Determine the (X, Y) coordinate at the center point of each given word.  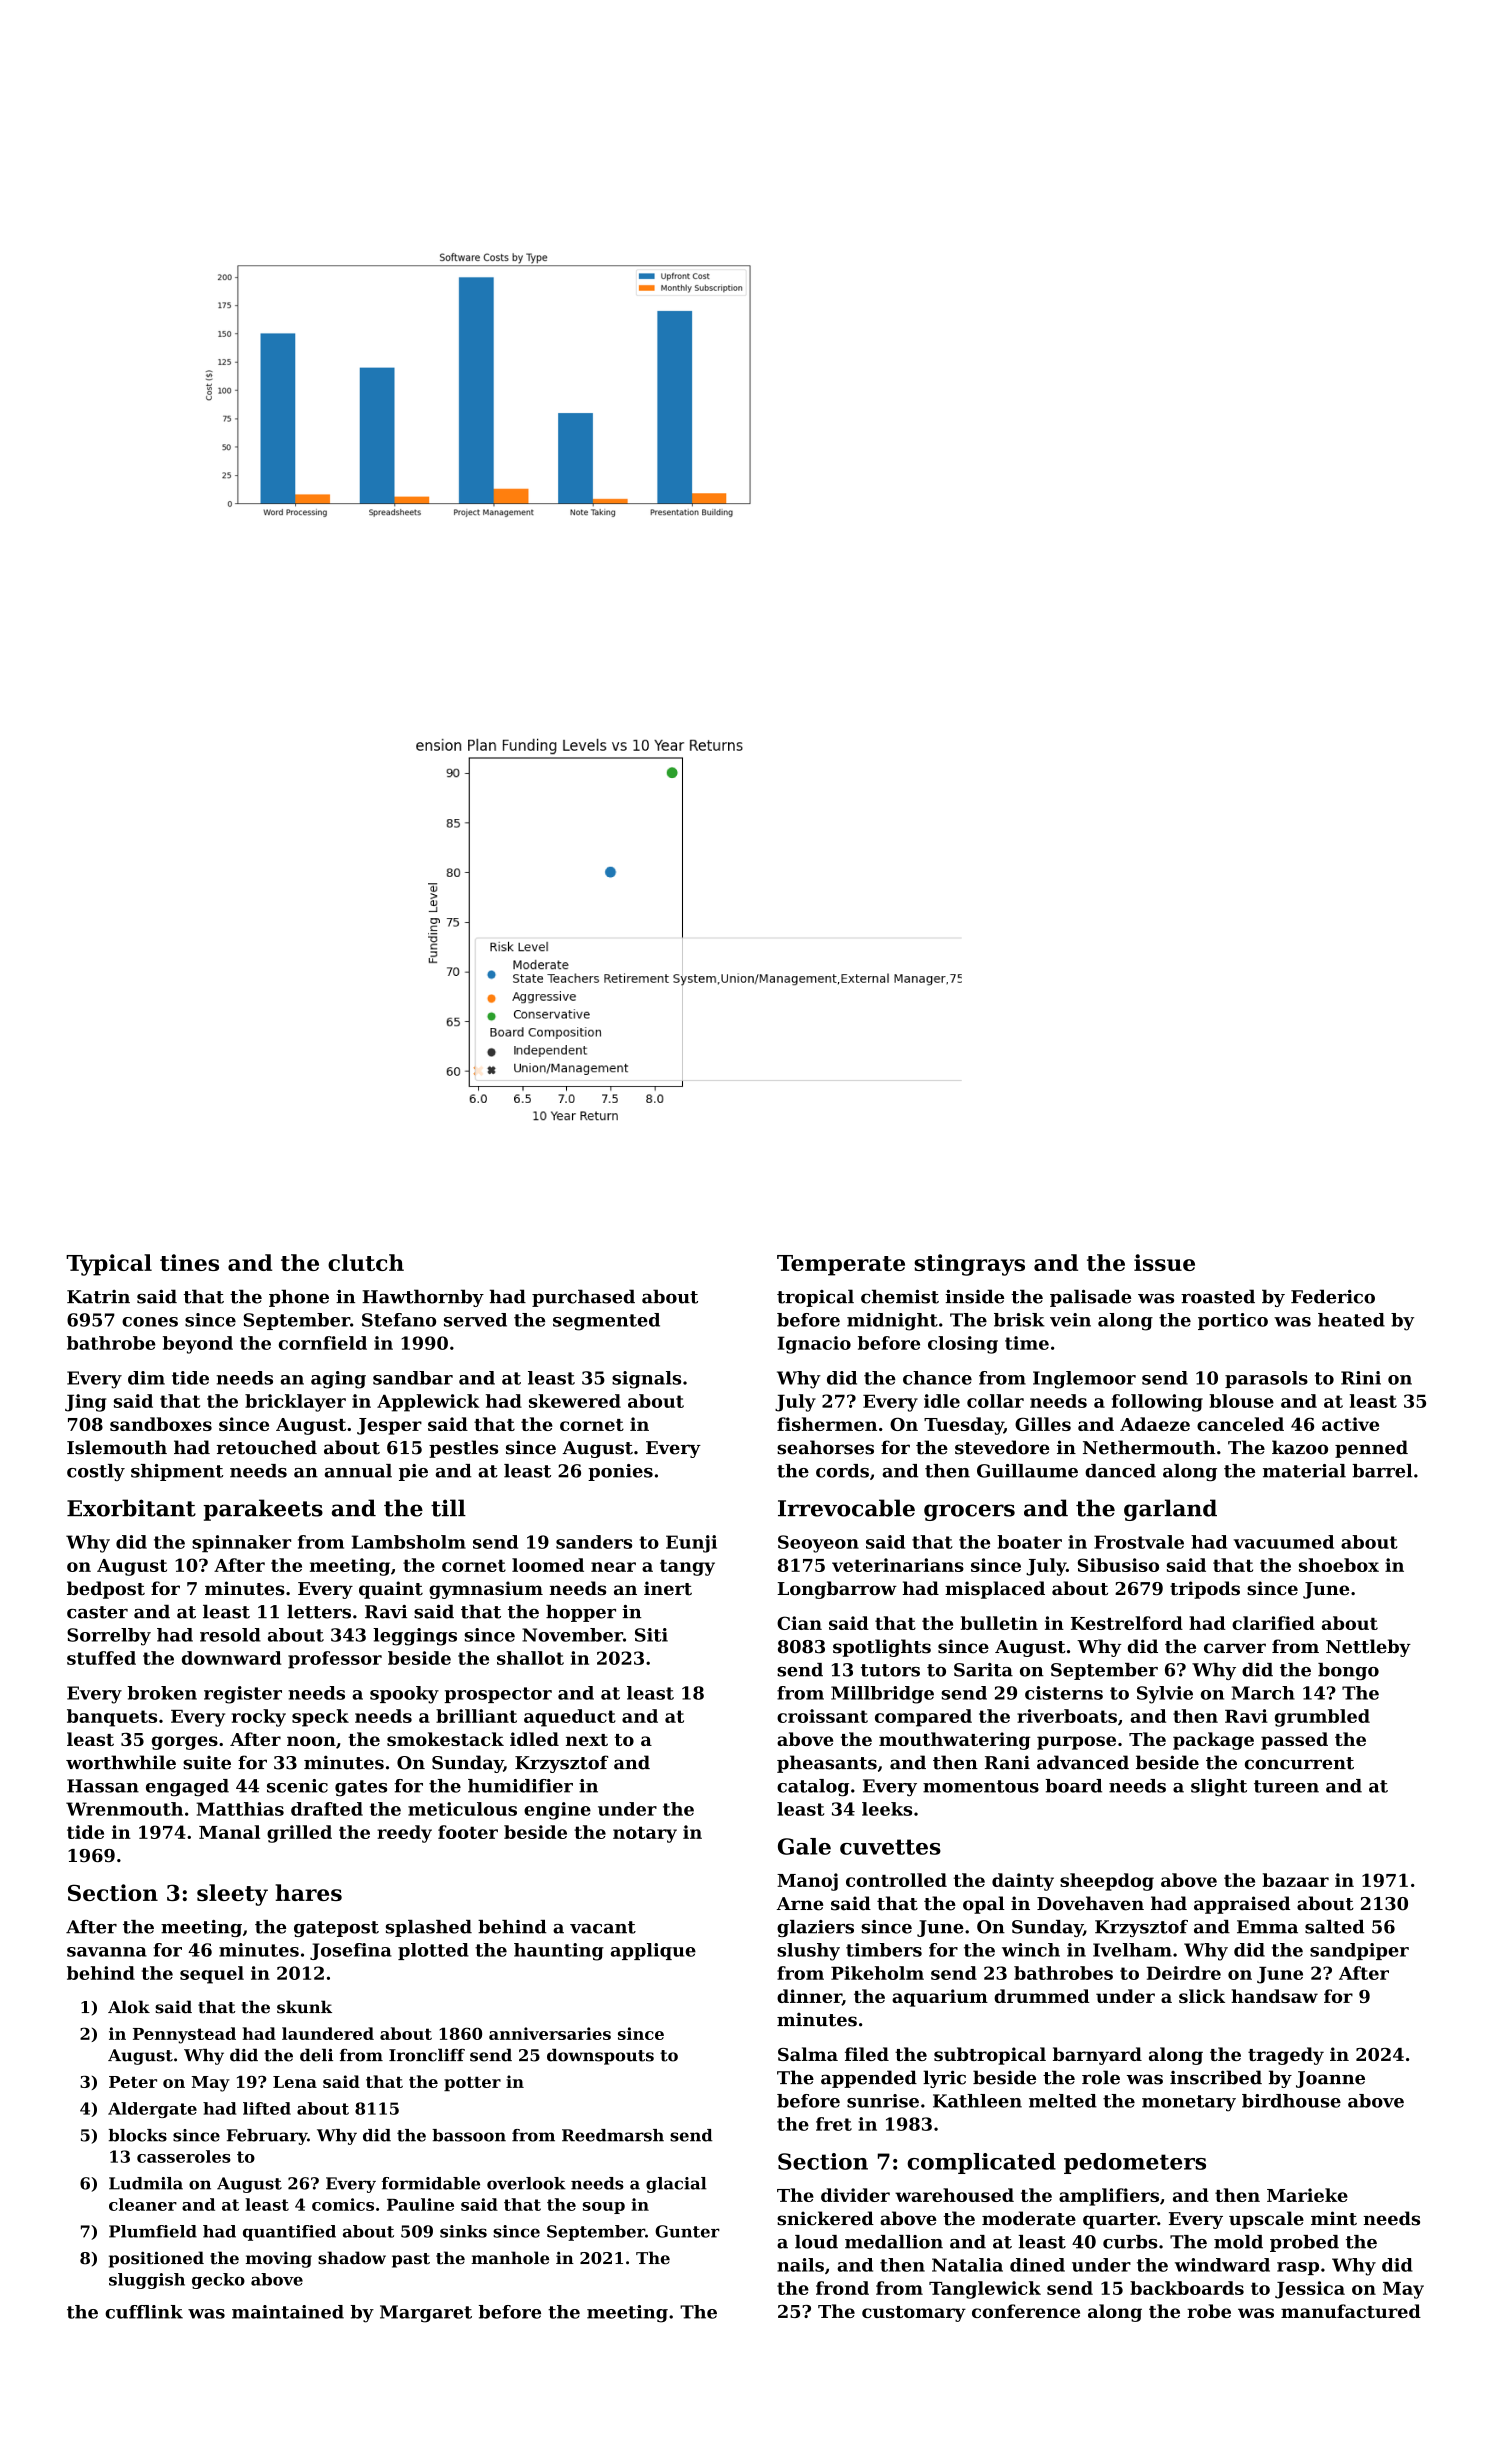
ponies (620, 1472)
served (475, 1320)
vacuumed (1284, 1542)
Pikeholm (877, 1973)
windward (1222, 2265)
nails (800, 2265)
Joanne (1330, 2079)
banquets (112, 1718)
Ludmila (146, 2183)
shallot (530, 1658)
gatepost (336, 1929)
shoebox (1339, 1565)
